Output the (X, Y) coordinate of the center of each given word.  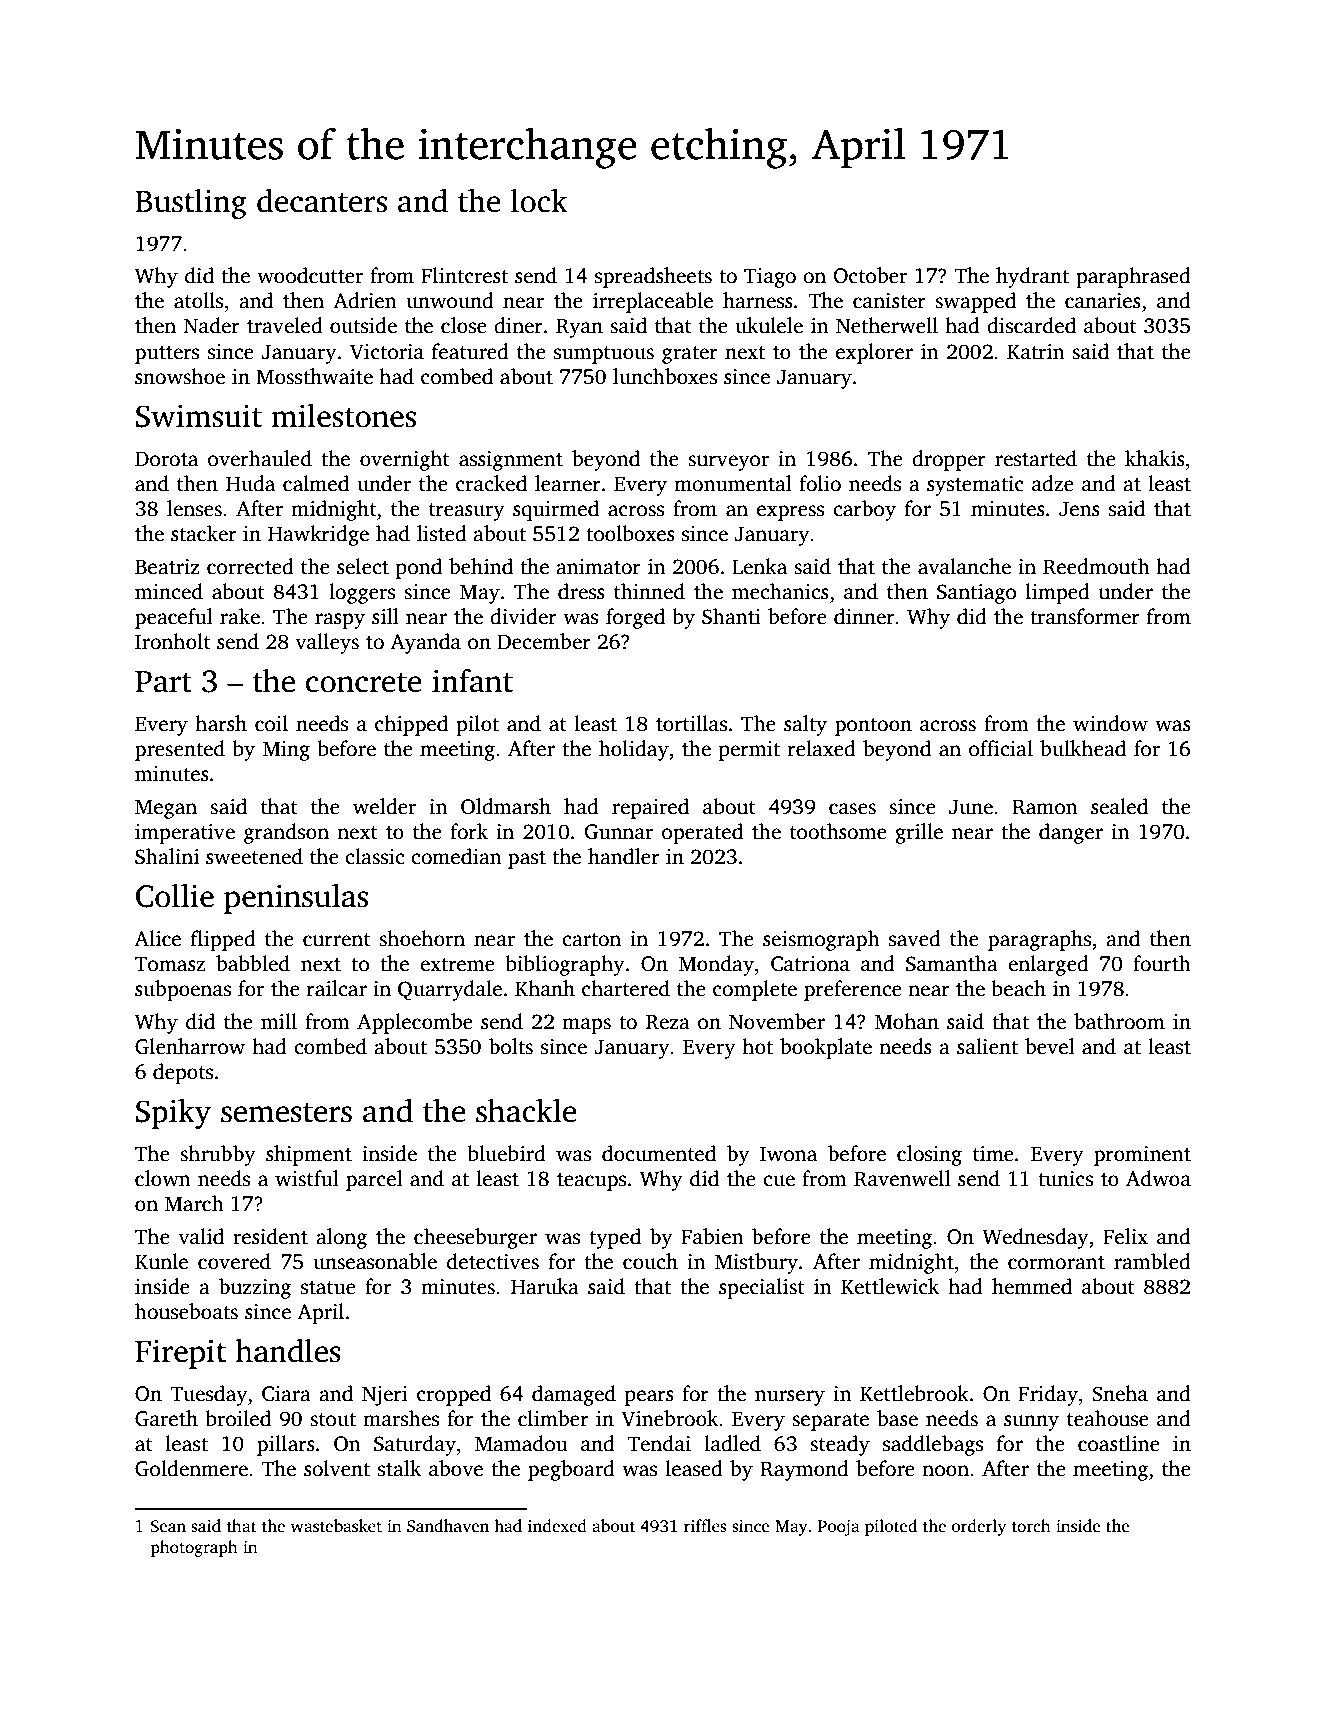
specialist (762, 1288)
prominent (1142, 1156)
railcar (337, 988)
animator (598, 567)
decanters (322, 201)
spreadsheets (653, 277)
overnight (405, 460)
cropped (454, 1395)
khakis (1155, 458)
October (870, 275)
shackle (526, 1111)
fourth (1162, 963)
